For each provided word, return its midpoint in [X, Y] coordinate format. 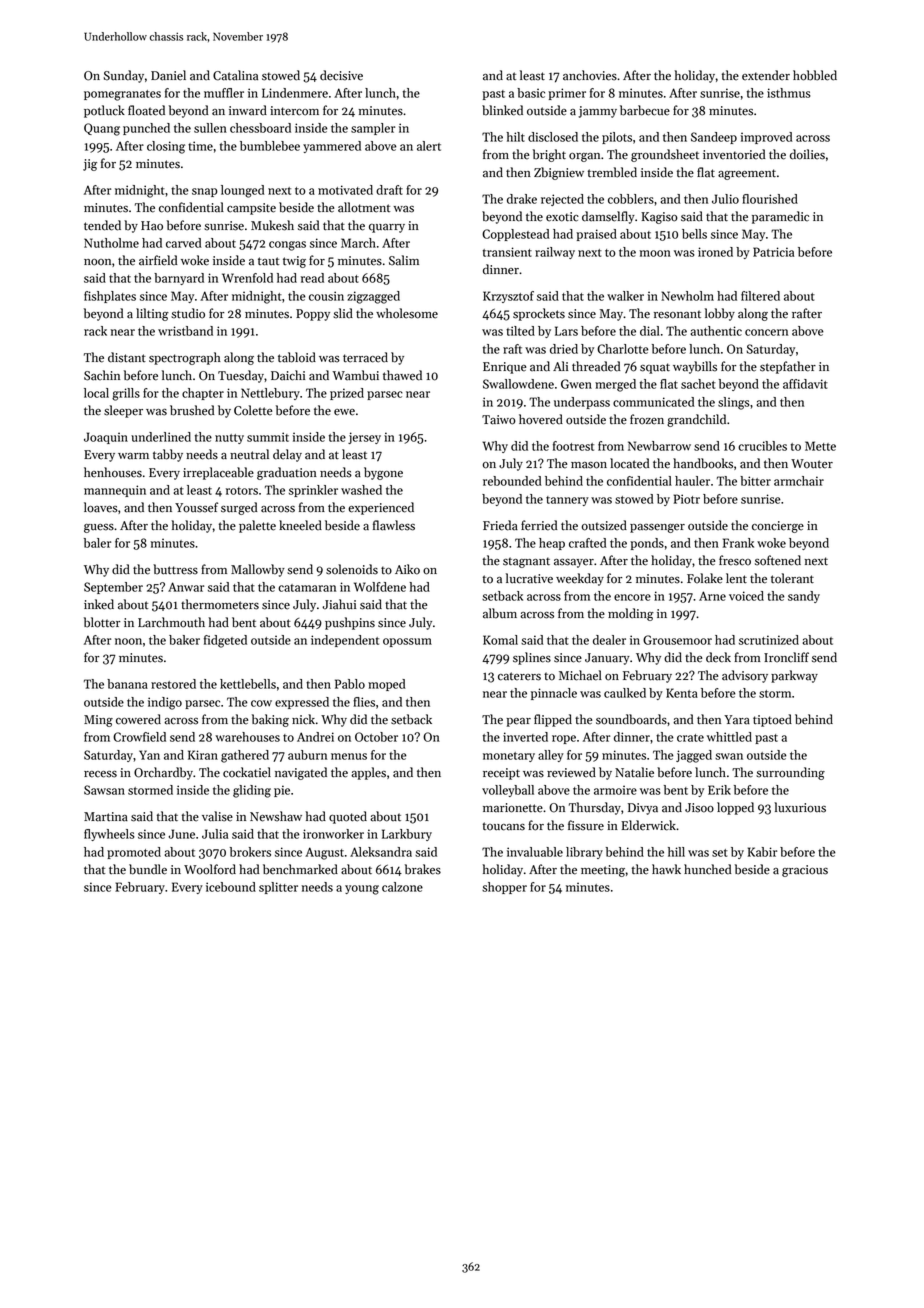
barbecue [645, 110]
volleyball [508, 791]
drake [522, 199]
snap [205, 192]
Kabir [762, 852]
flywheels [109, 835]
